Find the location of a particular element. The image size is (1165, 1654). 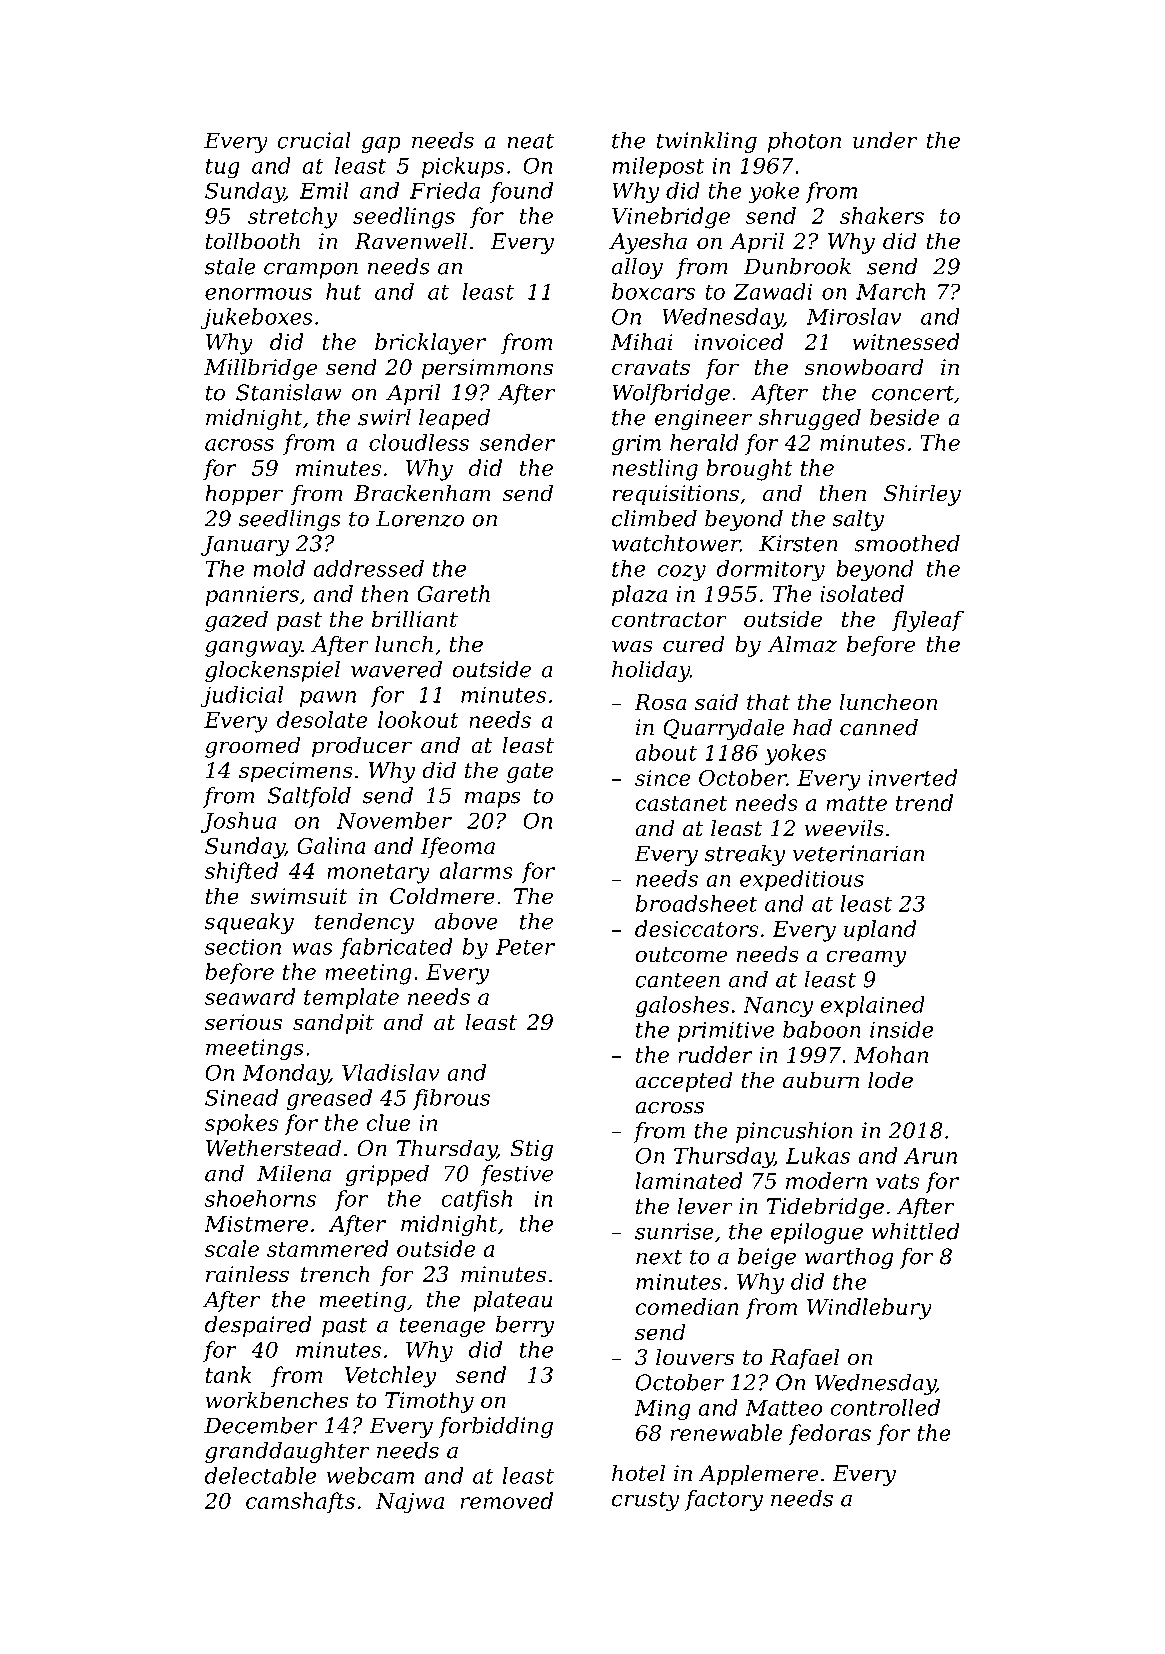

broadsheet is located at coordinates (696, 903).
